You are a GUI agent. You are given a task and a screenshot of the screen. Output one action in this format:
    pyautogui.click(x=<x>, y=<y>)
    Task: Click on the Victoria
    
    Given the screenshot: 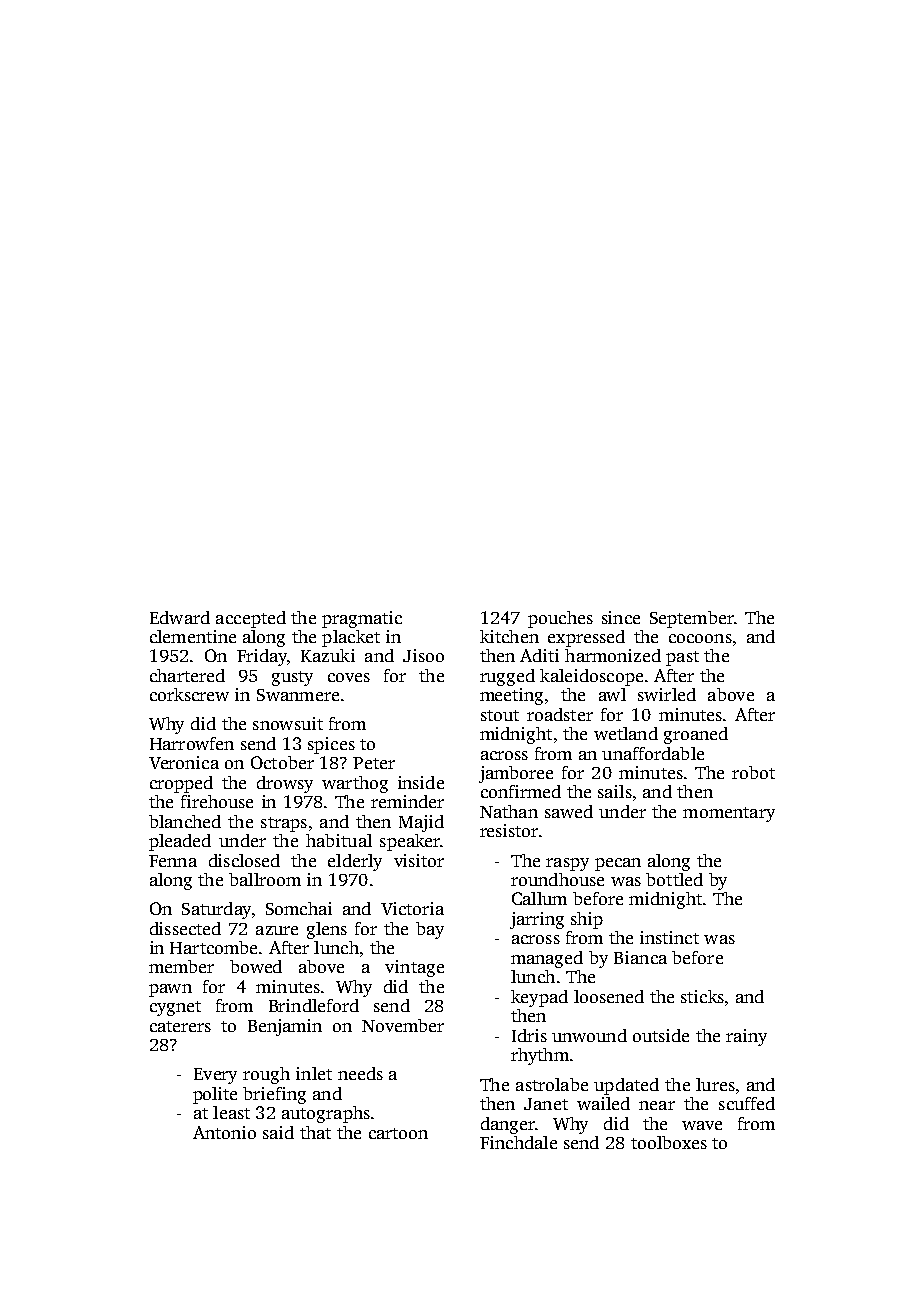 What is the action you would take?
    pyautogui.click(x=412, y=908)
